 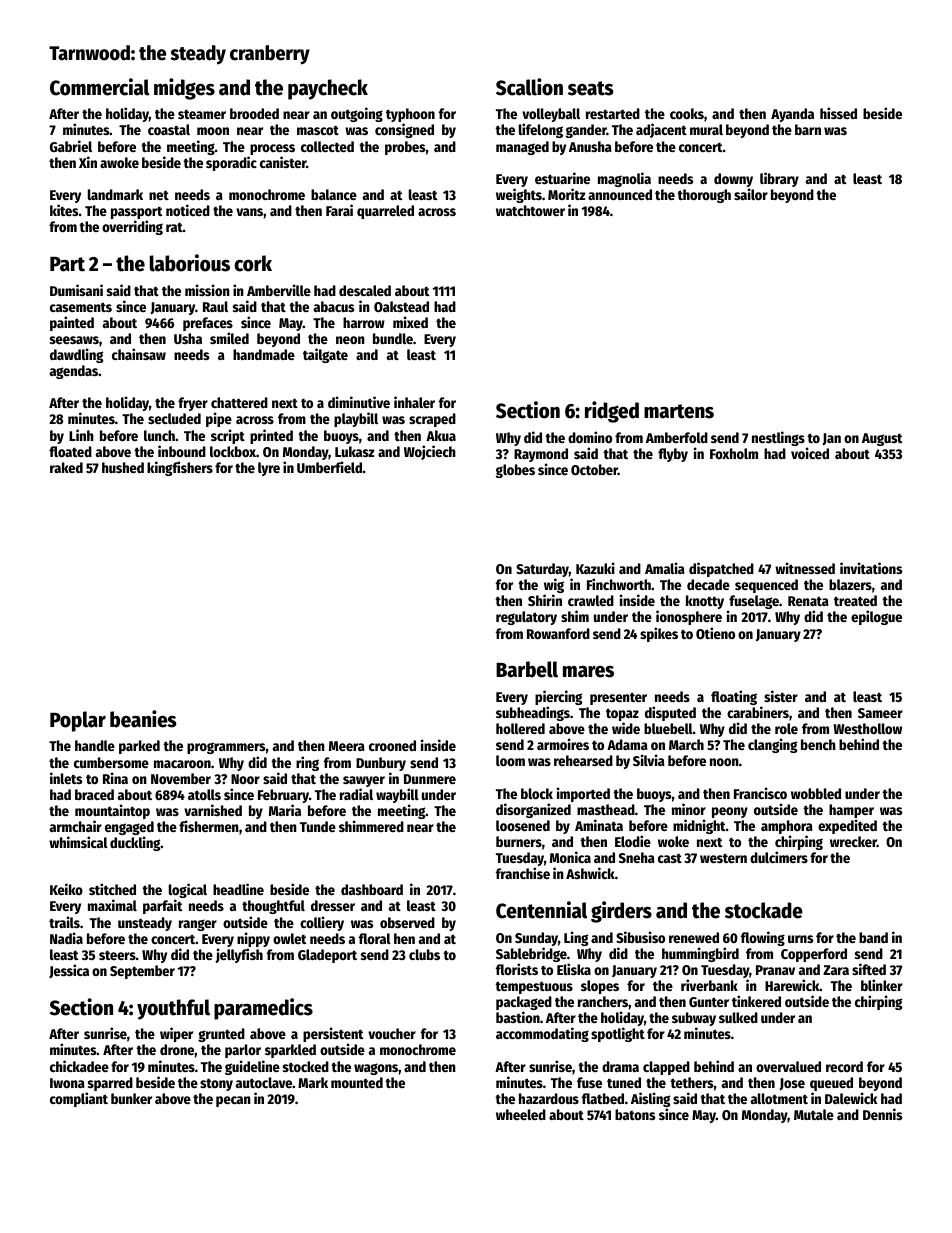 What do you see at coordinates (521, 1114) in the screenshot?
I see `wheeled` at bounding box center [521, 1114].
